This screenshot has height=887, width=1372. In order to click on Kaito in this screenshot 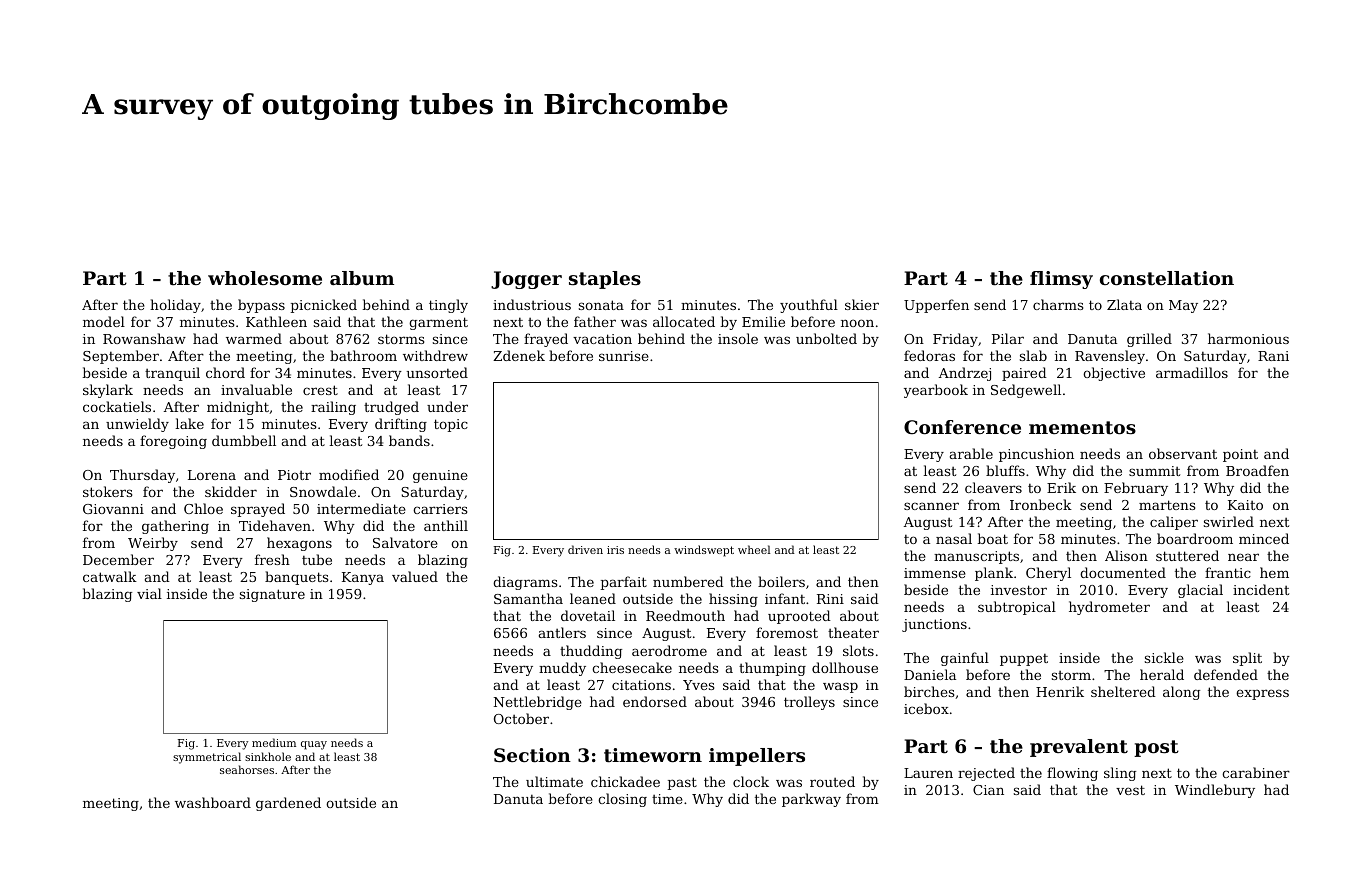, I will do `click(1245, 505)`.
